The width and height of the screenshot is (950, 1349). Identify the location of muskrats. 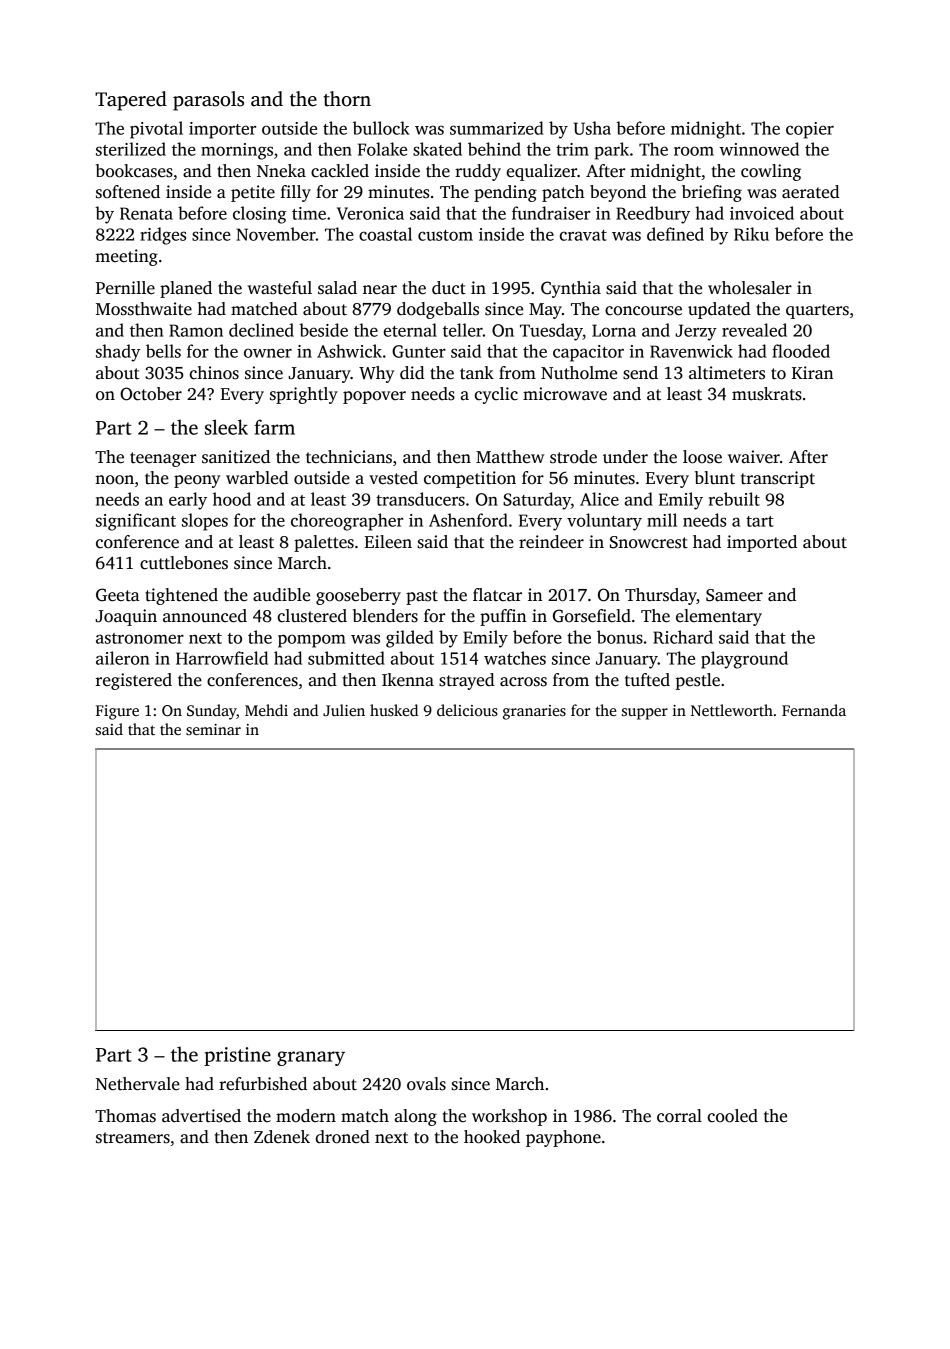
(767, 394).
